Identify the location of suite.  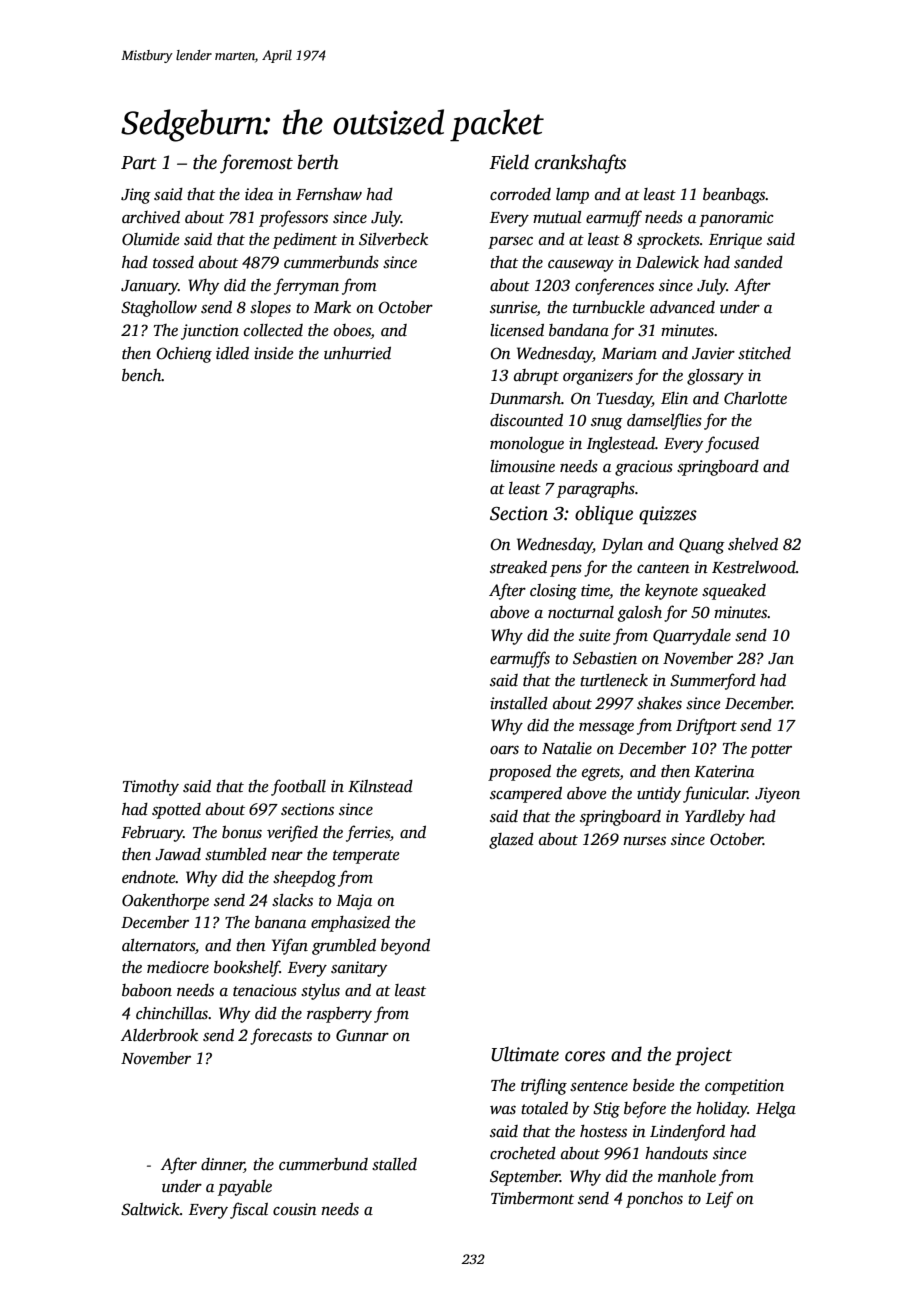
(595, 635).
